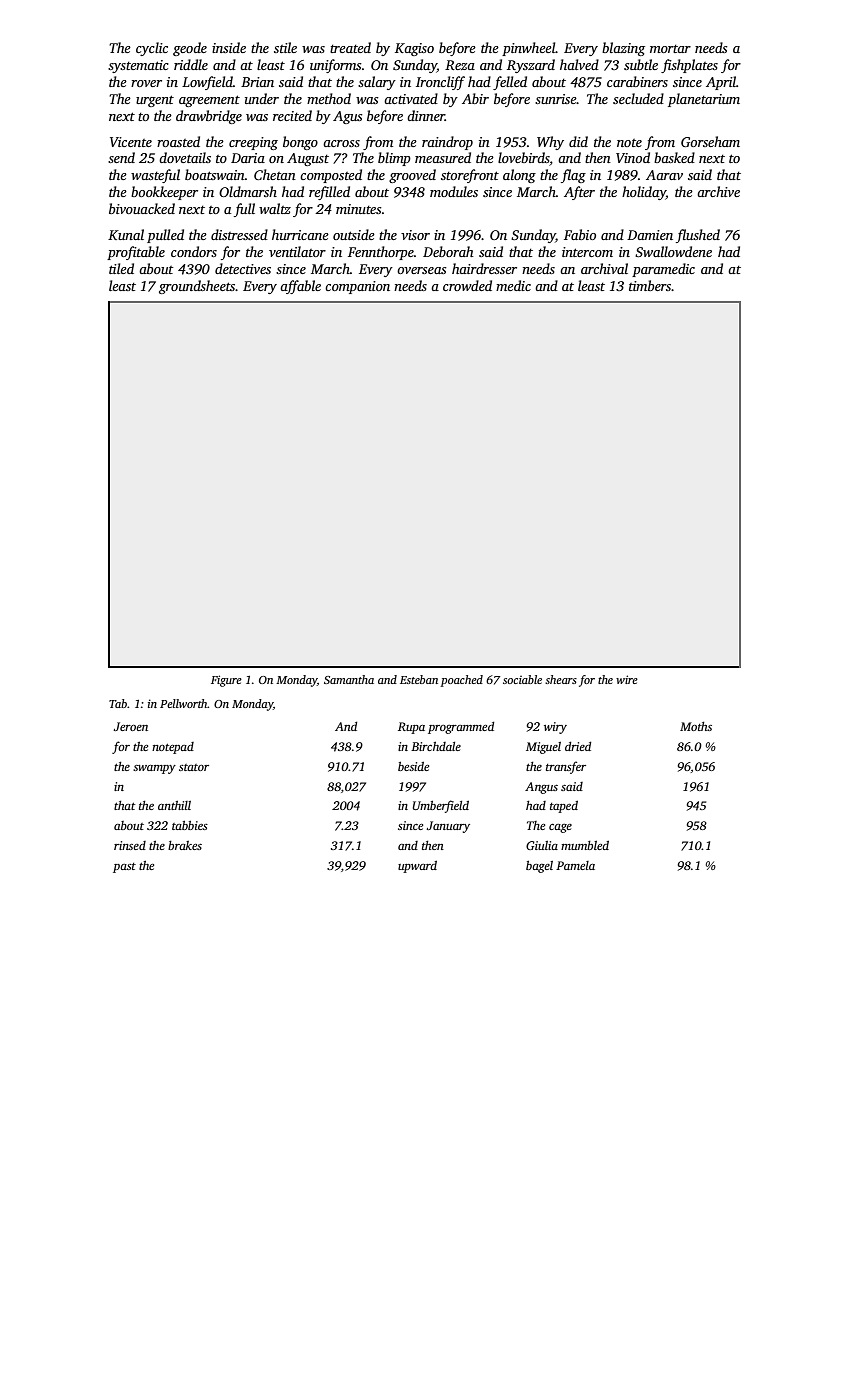  What do you see at coordinates (130, 726) in the image?
I see `Jeroen` at bounding box center [130, 726].
